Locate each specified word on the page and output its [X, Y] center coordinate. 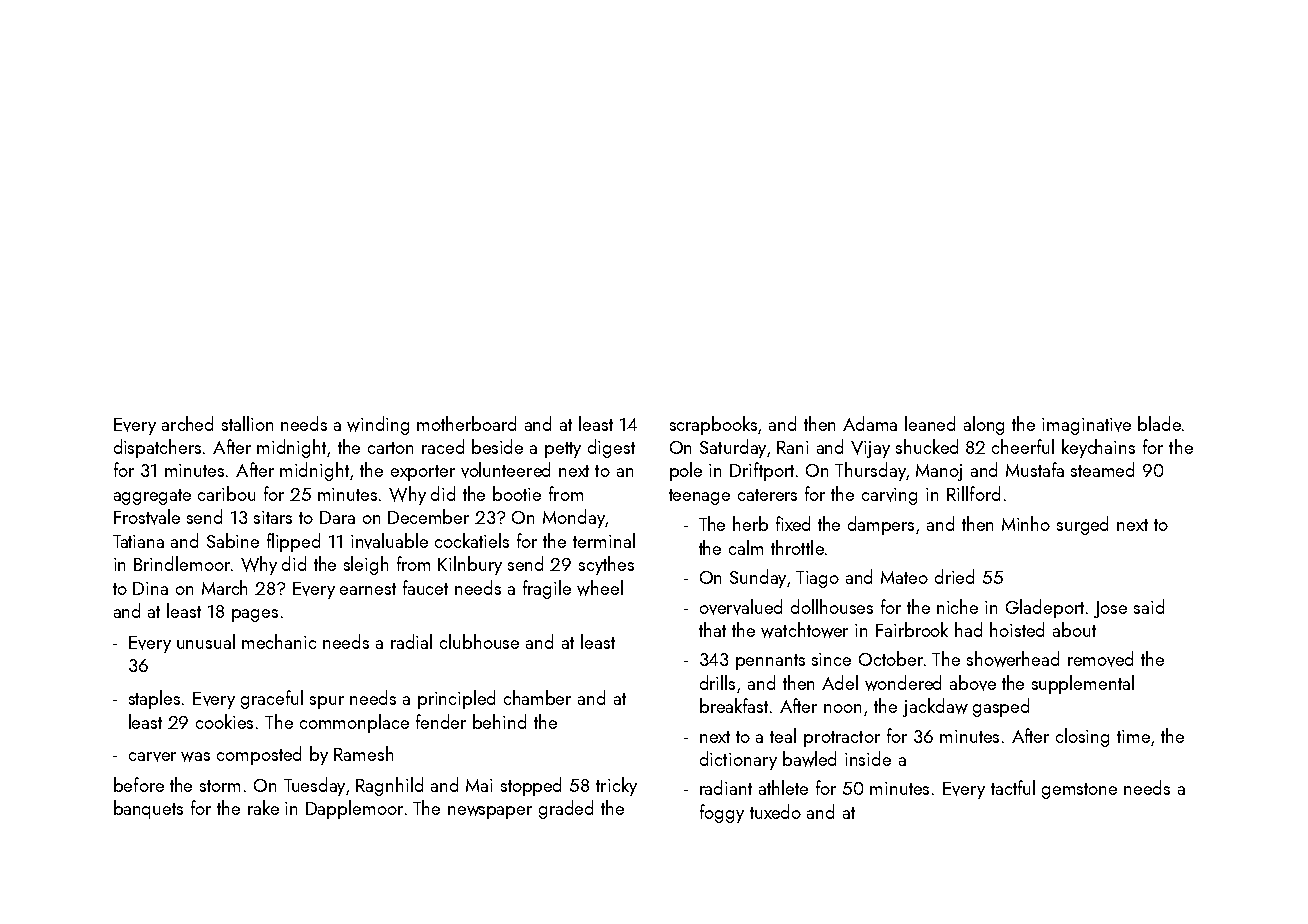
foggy [722, 813]
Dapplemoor [354, 809]
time [1133, 736]
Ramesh [363, 753]
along [984, 425]
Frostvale [147, 517]
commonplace [354, 723]
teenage [699, 497]
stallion [247, 423]
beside [497, 446]
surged [1082, 525]
